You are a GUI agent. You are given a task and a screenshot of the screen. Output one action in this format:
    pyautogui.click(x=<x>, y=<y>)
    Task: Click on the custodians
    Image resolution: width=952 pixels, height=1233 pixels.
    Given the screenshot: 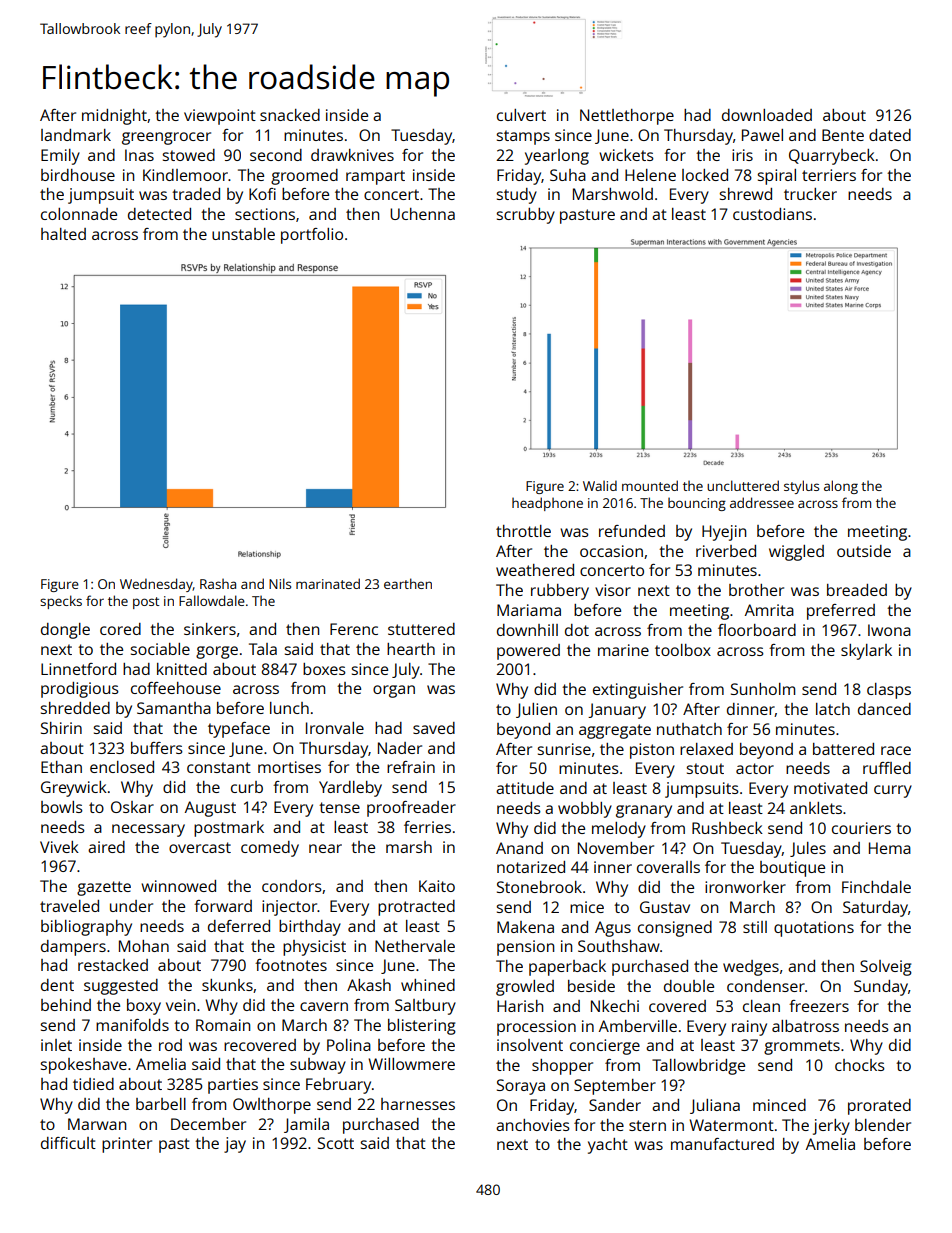 What is the action you would take?
    pyautogui.click(x=772, y=214)
